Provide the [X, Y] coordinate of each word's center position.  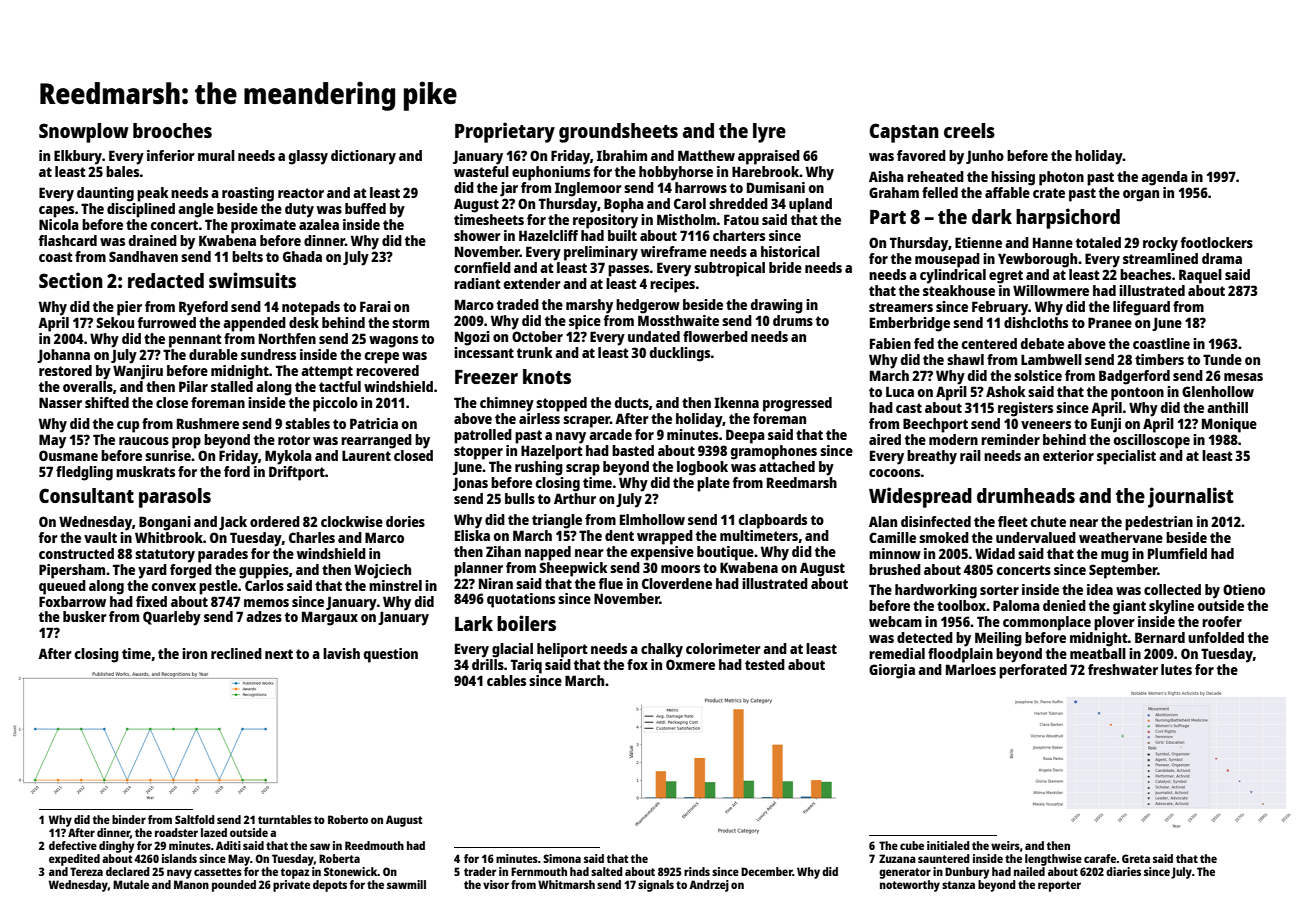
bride [785, 267]
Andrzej [709, 886]
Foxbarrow [72, 601]
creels [969, 130]
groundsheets [618, 133]
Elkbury [78, 157]
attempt [327, 373]
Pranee [1110, 322]
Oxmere [690, 664]
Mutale [131, 884]
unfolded [1216, 637]
